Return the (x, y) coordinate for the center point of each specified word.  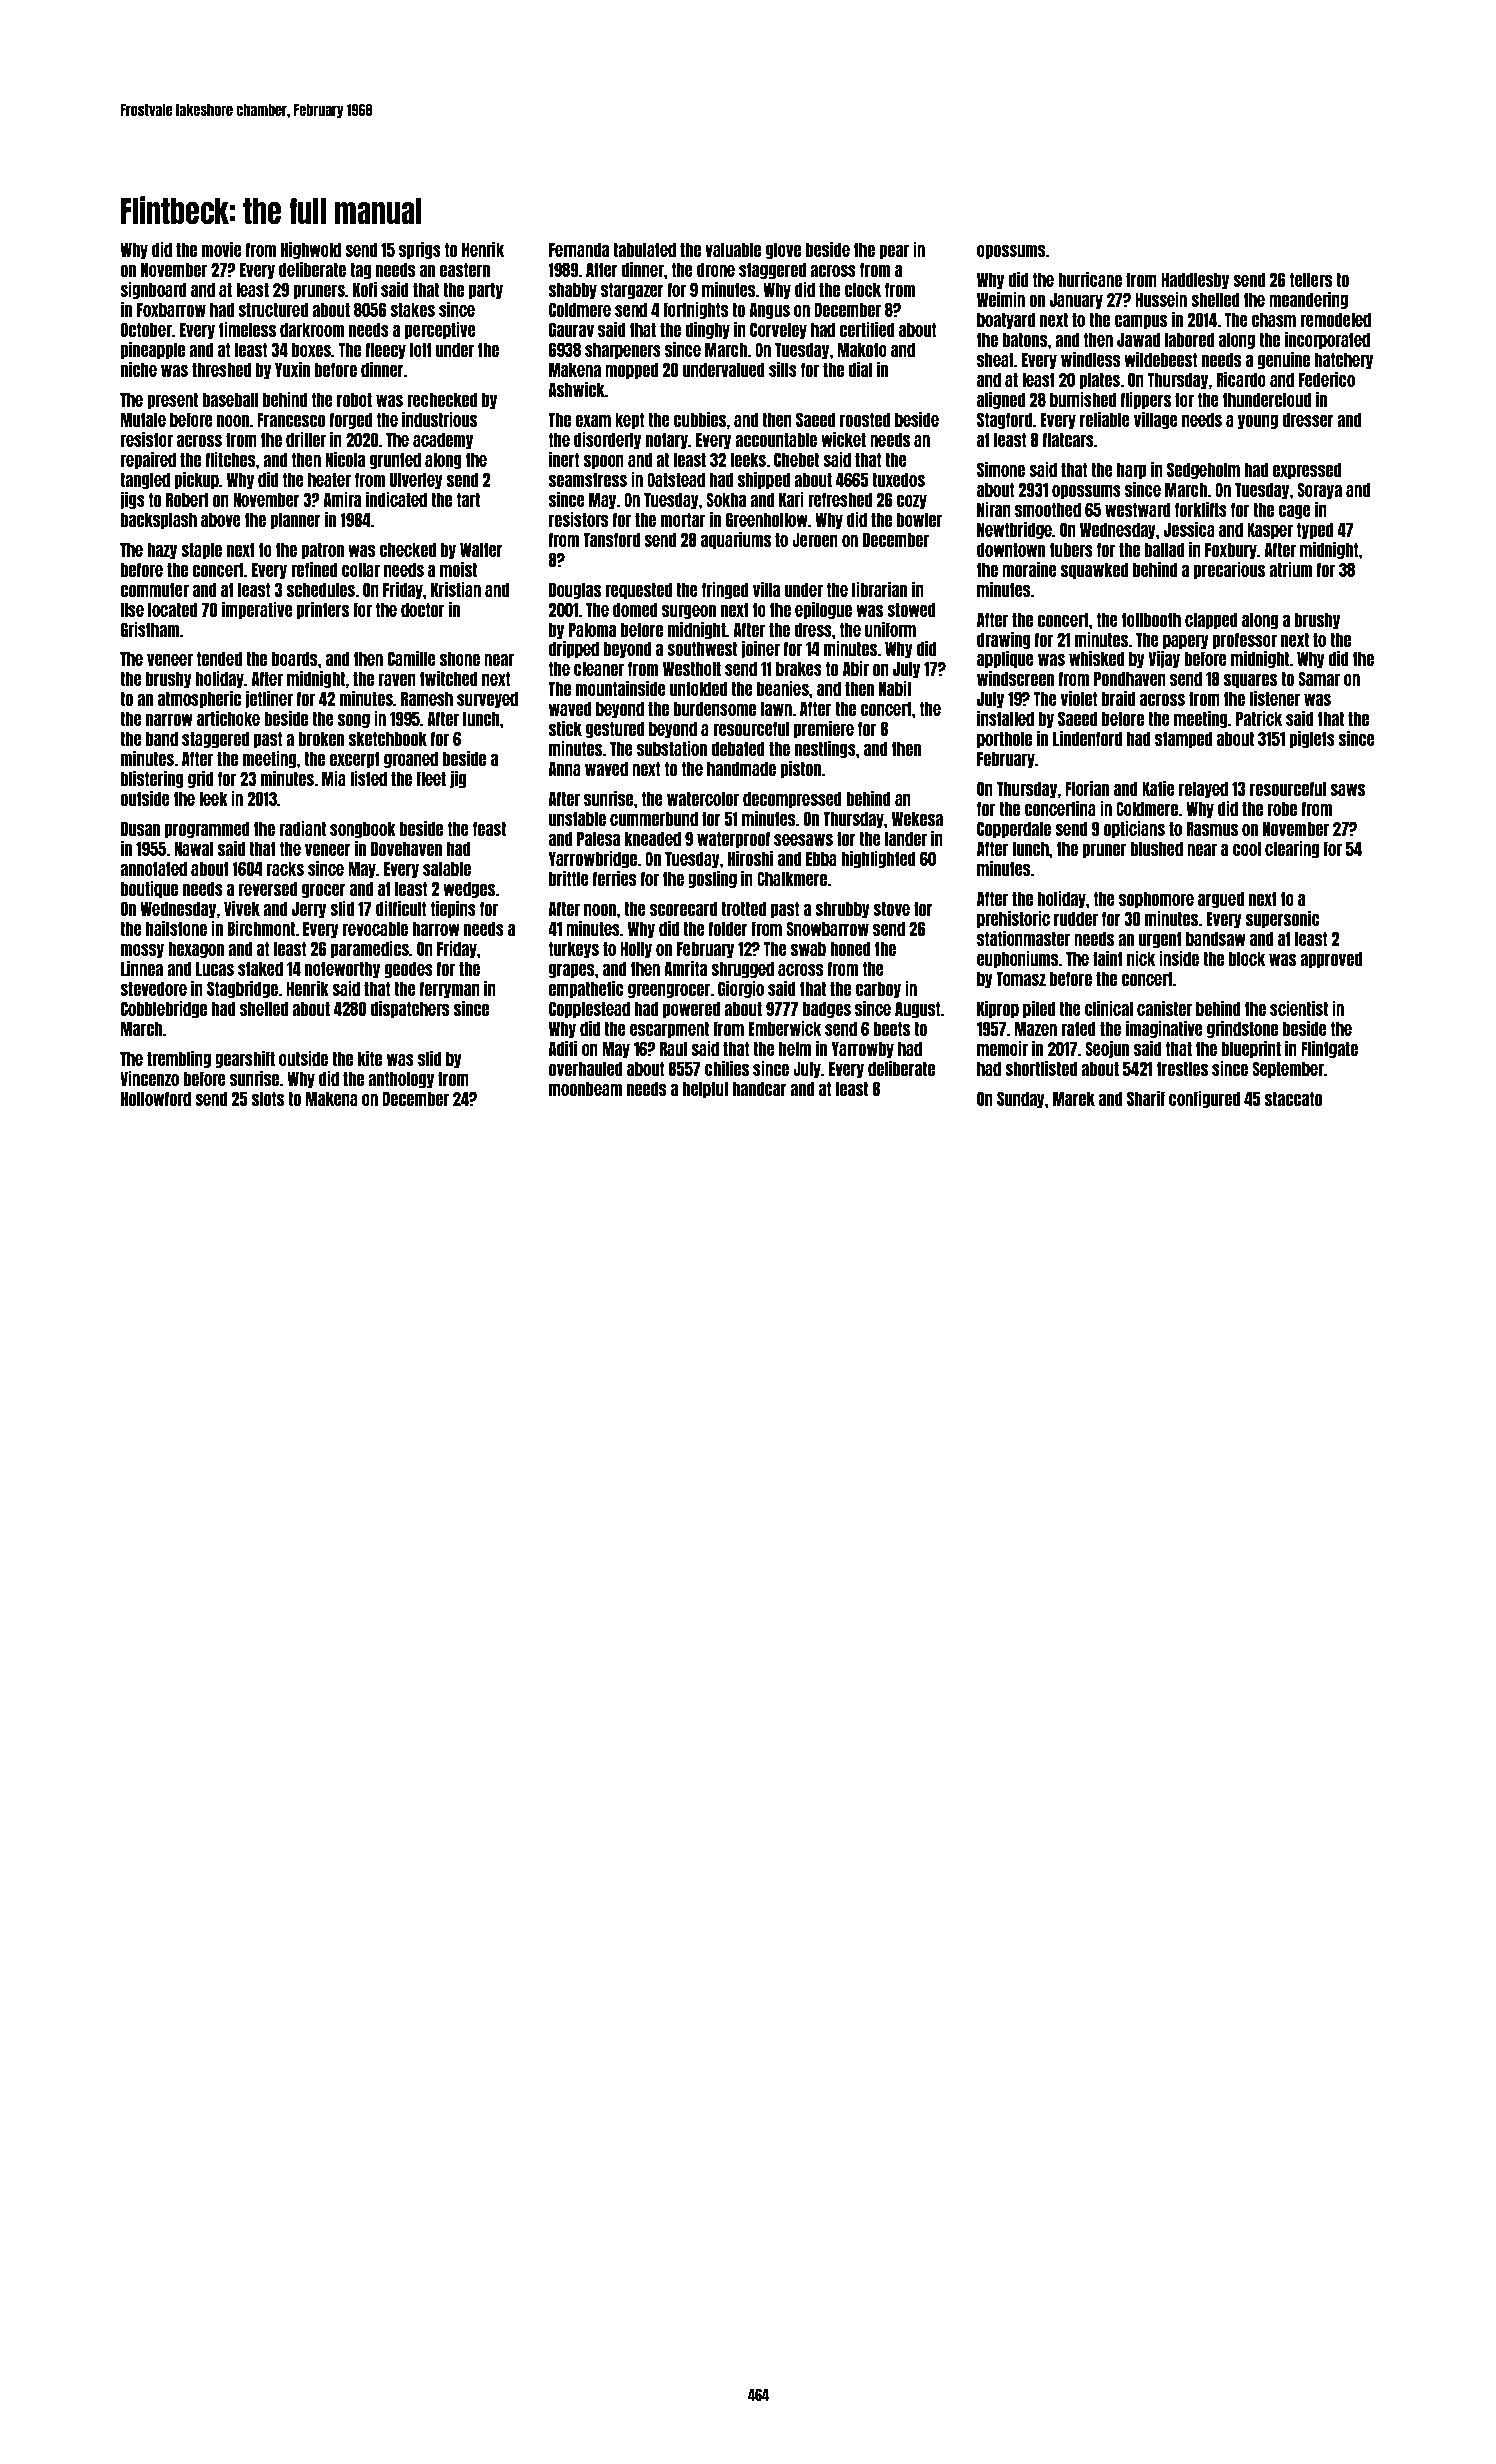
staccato (1293, 1099)
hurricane (1090, 279)
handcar (759, 1089)
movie (222, 249)
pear (894, 252)
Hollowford (156, 1098)
